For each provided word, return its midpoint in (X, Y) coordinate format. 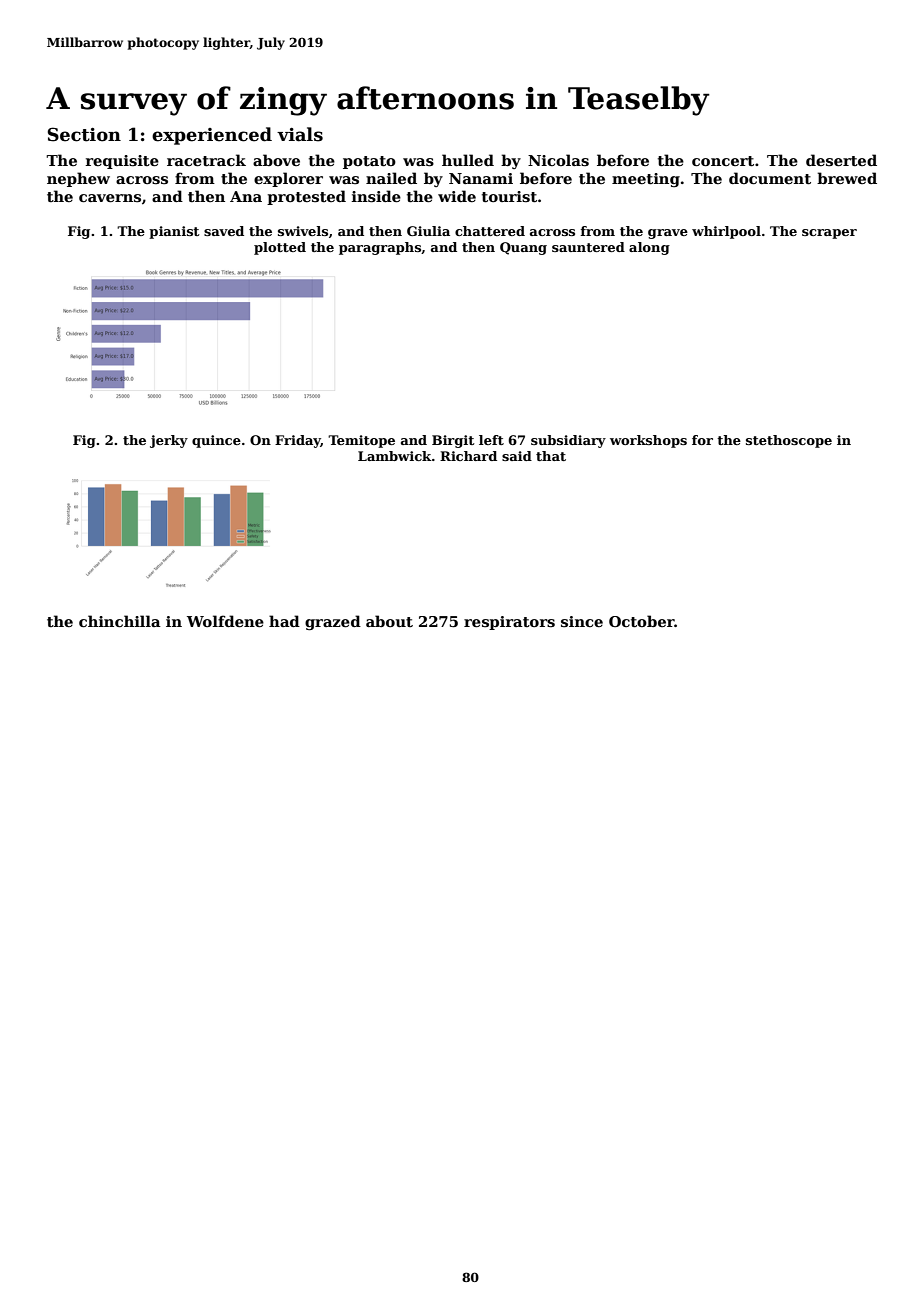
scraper (829, 234)
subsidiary (568, 441)
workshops (648, 441)
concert (723, 161)
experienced (212, 136)
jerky (169, 441)
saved (224, 231)
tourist (509, 196)
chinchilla (120, 621)
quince (216, 441)
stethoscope (789, 441)
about (389, 621)
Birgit (453, 441)
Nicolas (558, 160)
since (582, 621)
